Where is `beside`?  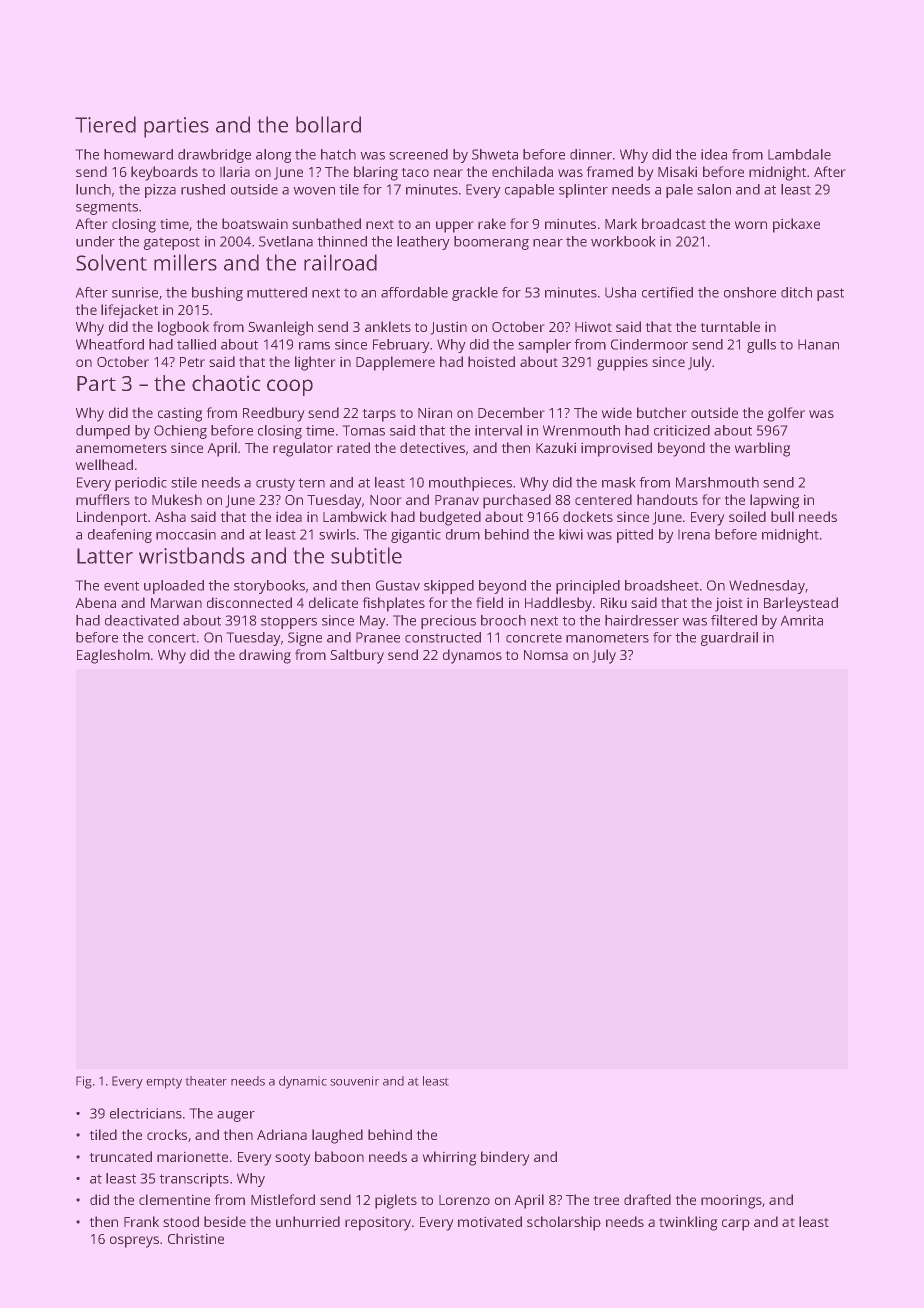
beside is located at coordinates (225, 1221).
